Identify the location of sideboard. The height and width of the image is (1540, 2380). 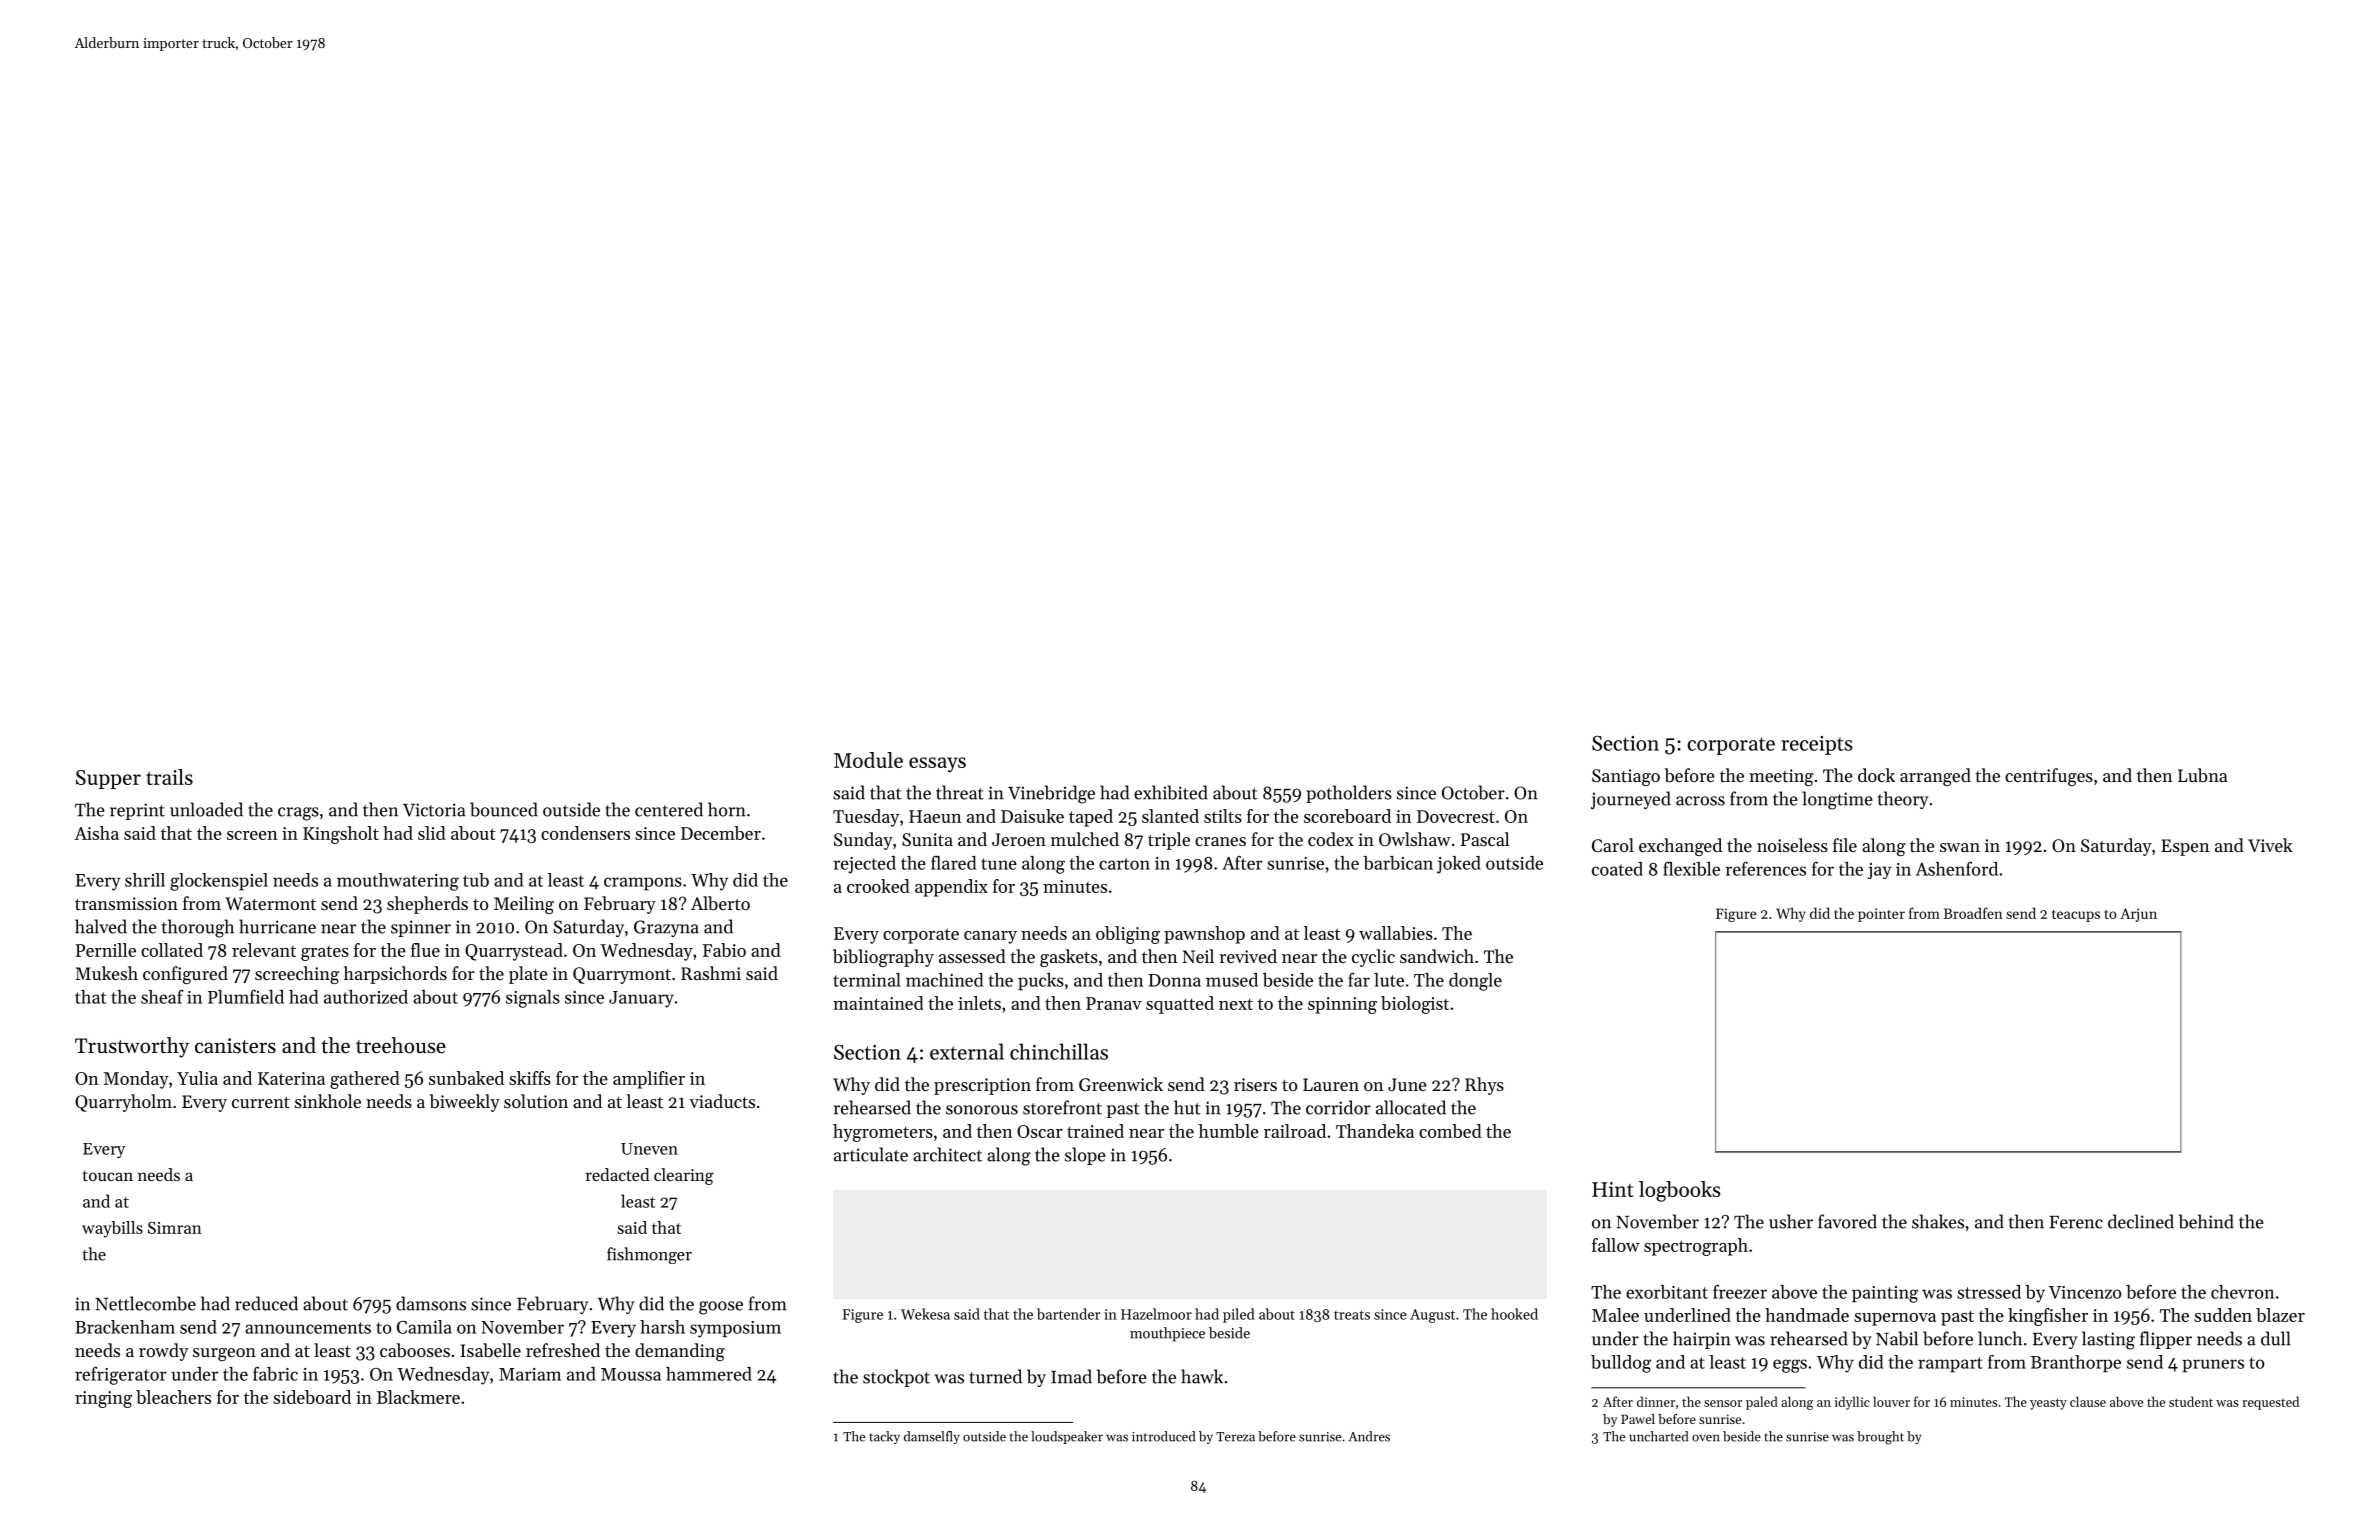
(312, 1397).
